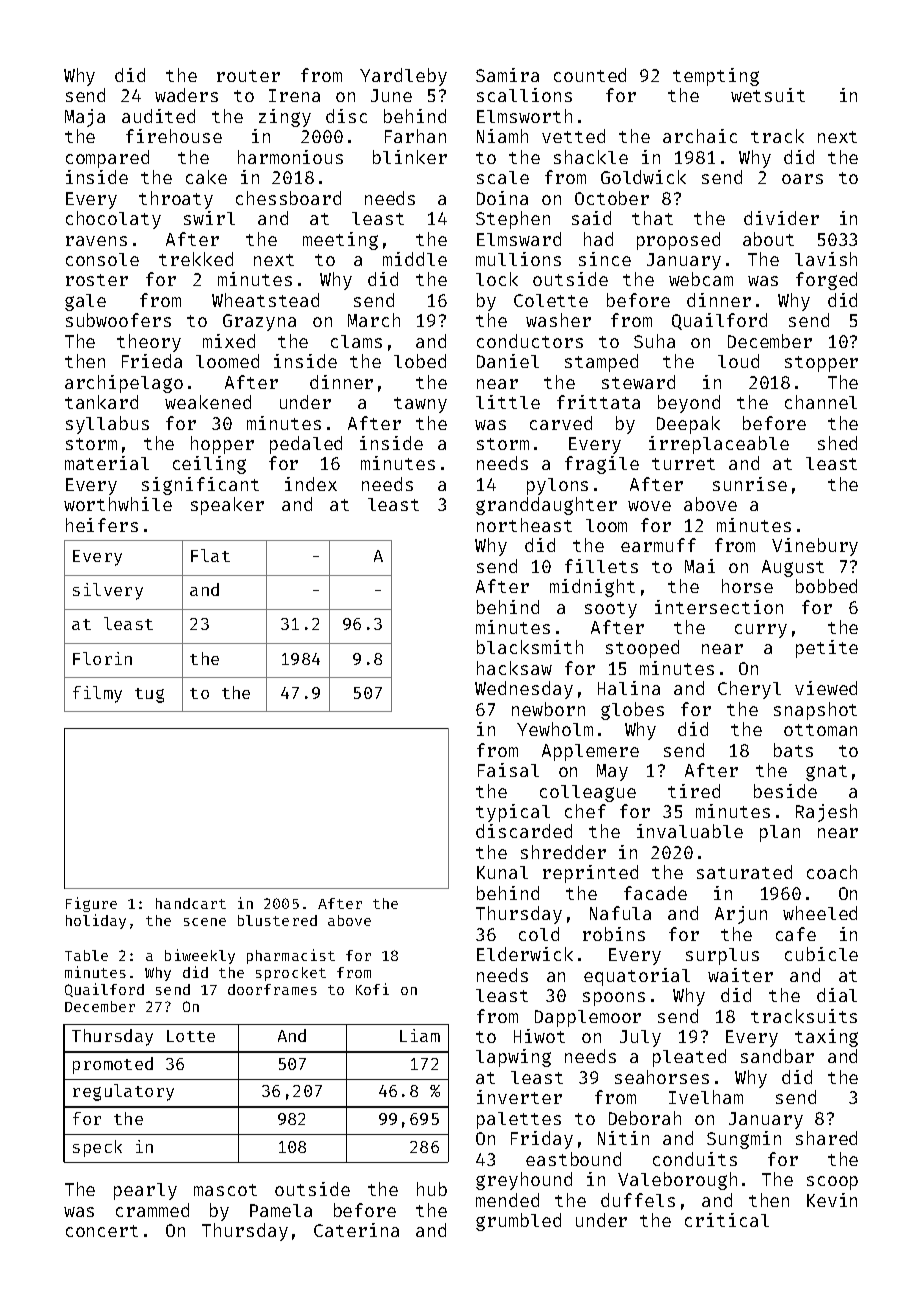 The image size is (924, 1308). I want to click on Faisal, so click(508, 770).
